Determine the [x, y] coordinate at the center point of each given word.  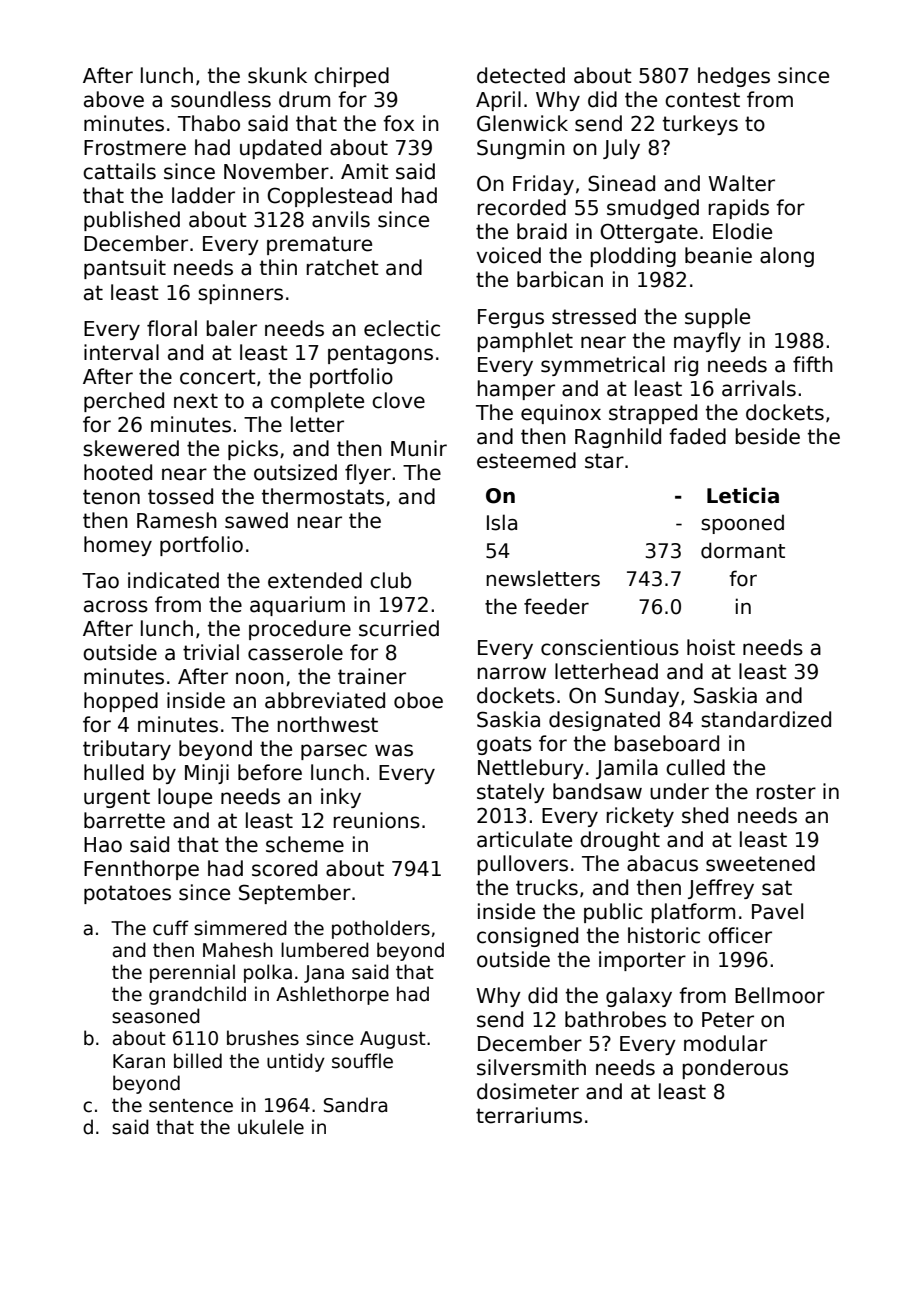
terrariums [529, 1115]
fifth [813, 364]
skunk [277, 75]
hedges [734, 77]
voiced [509, 255]
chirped [351, 77]
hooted [118, 472]
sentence [191, 1106]
